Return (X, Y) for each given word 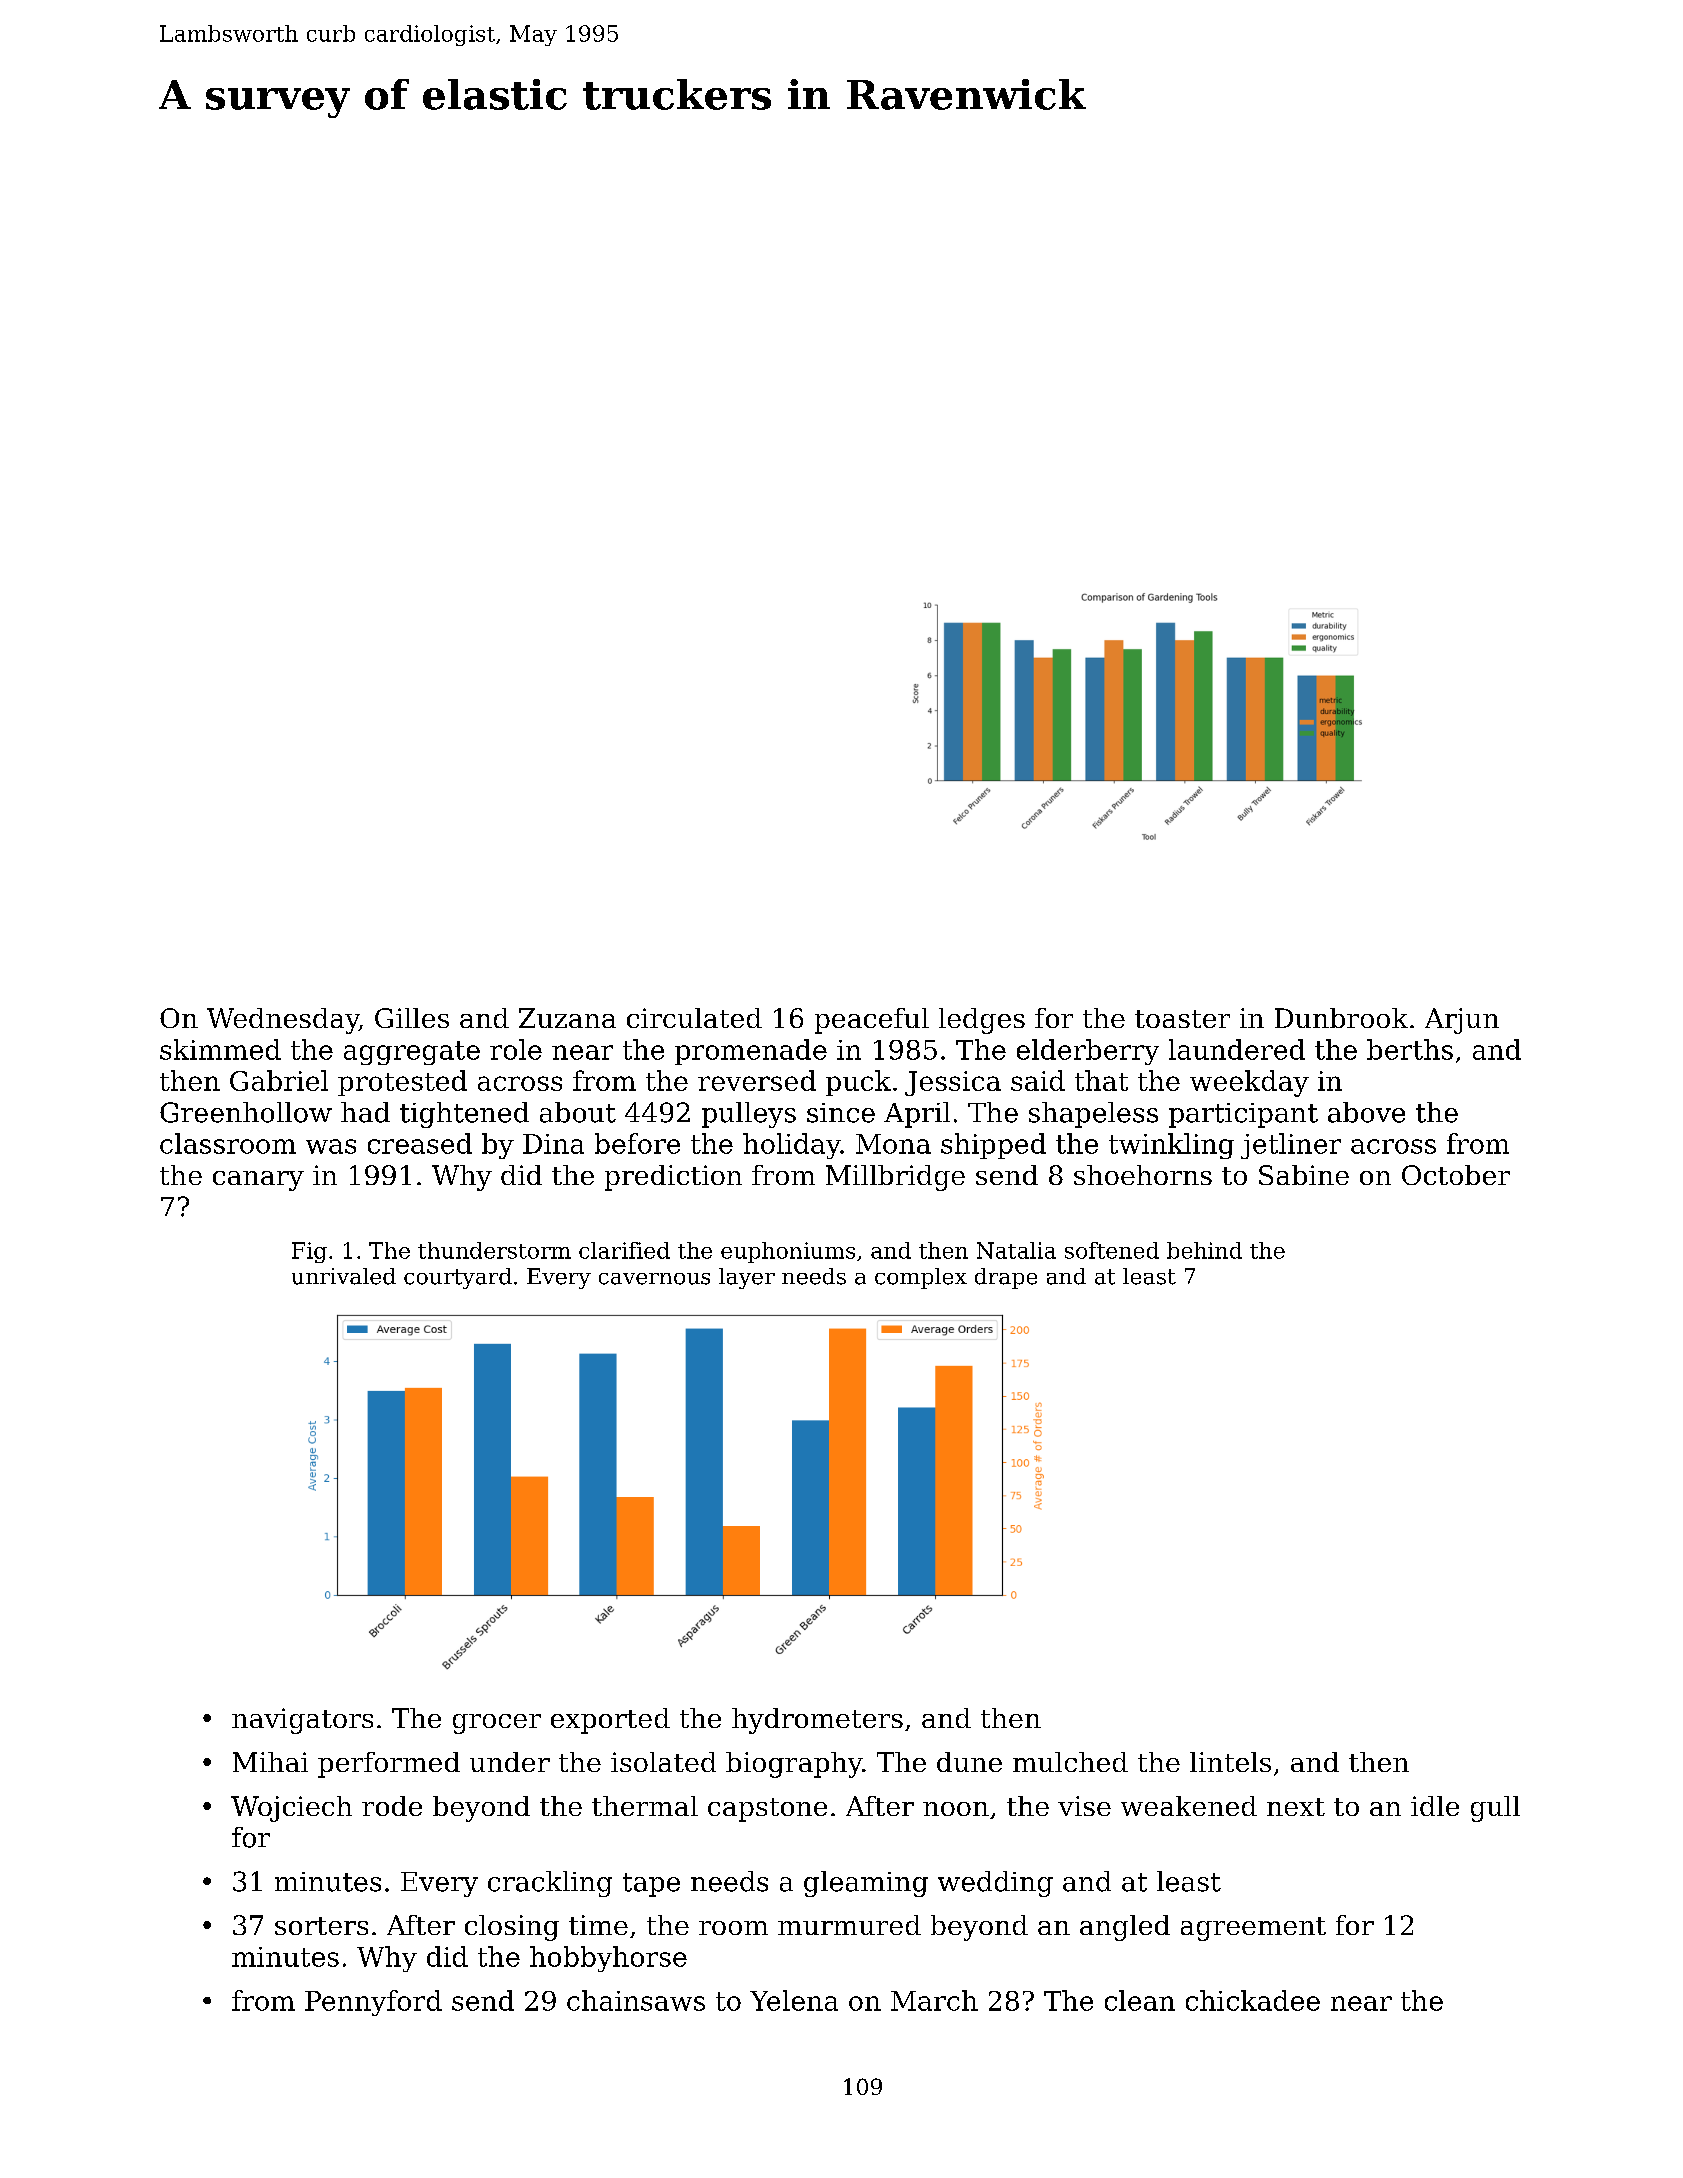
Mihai (270, 1762)
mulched (1070, 1762)
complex (921, 1278)
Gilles (412, 1018)
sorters (321, 1926)
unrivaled (344, 1276)
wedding (995, 1884)
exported (610, 1721)
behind (1204, 1250)
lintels (1230, 1762)
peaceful (872, 1021)
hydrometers (817, 1721)
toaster (1182, 1019)
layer (747, 1278)
